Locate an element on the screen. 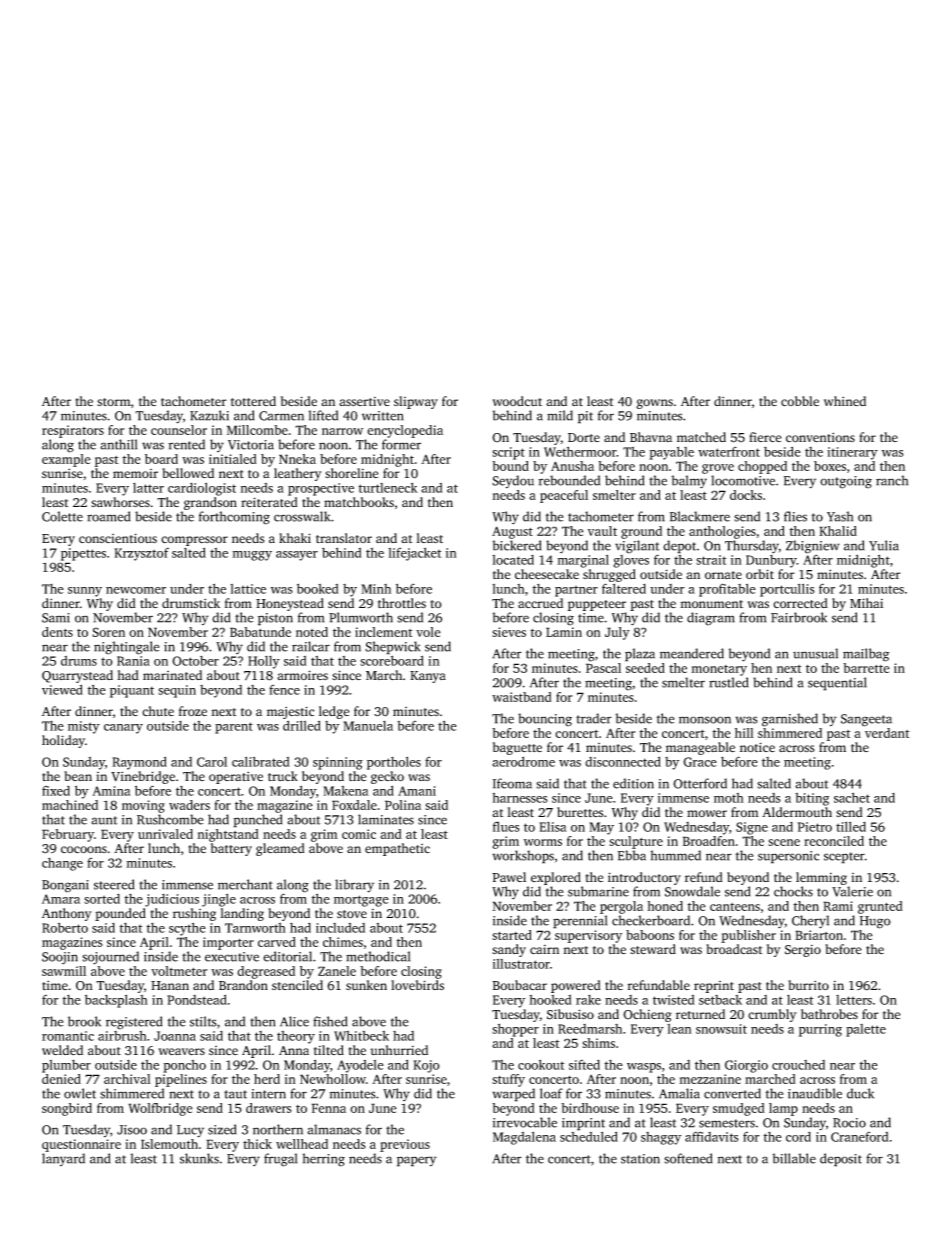  Yulia is located at coordinates (884, 545).
